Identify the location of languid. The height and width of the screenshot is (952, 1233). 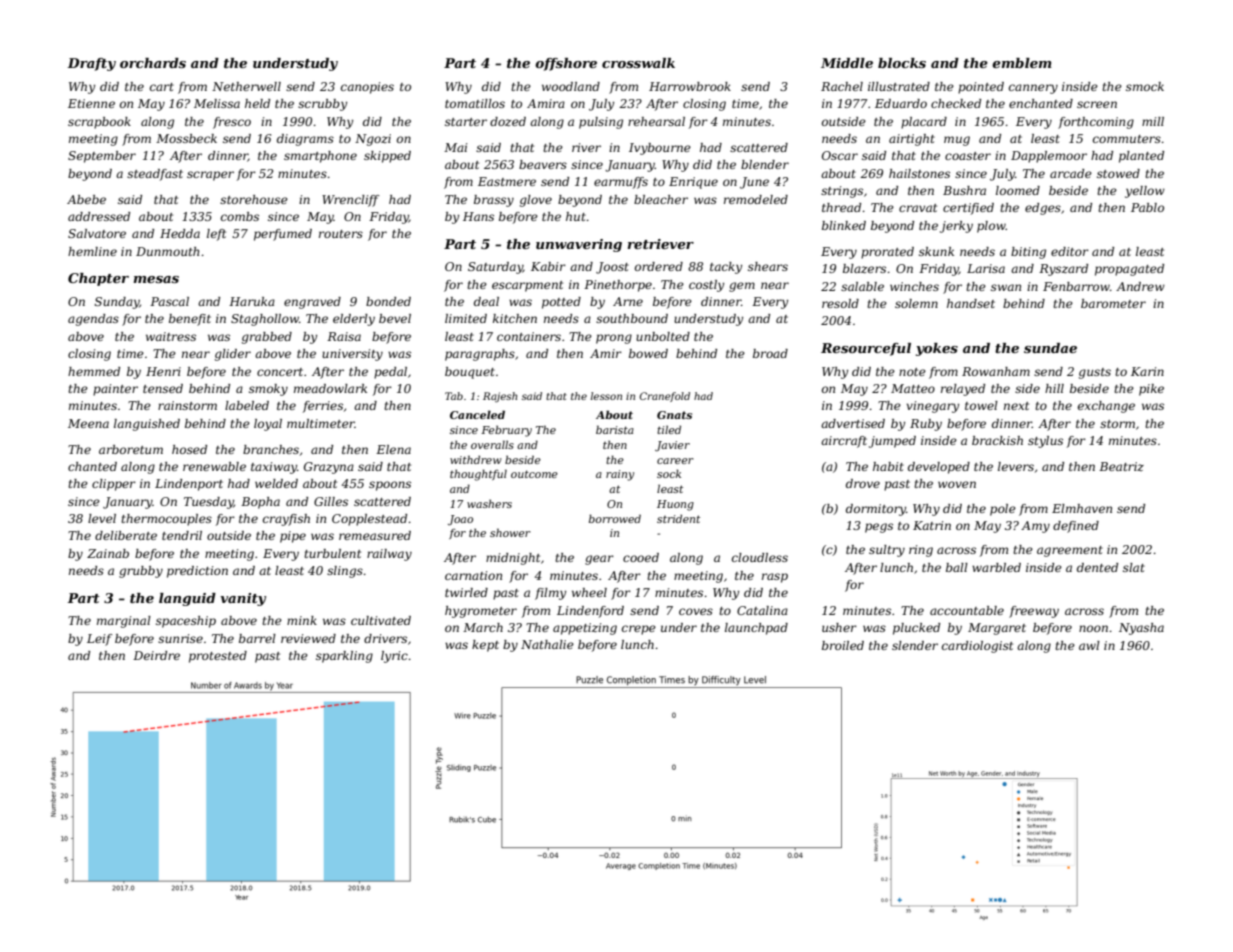
(187, 599).
